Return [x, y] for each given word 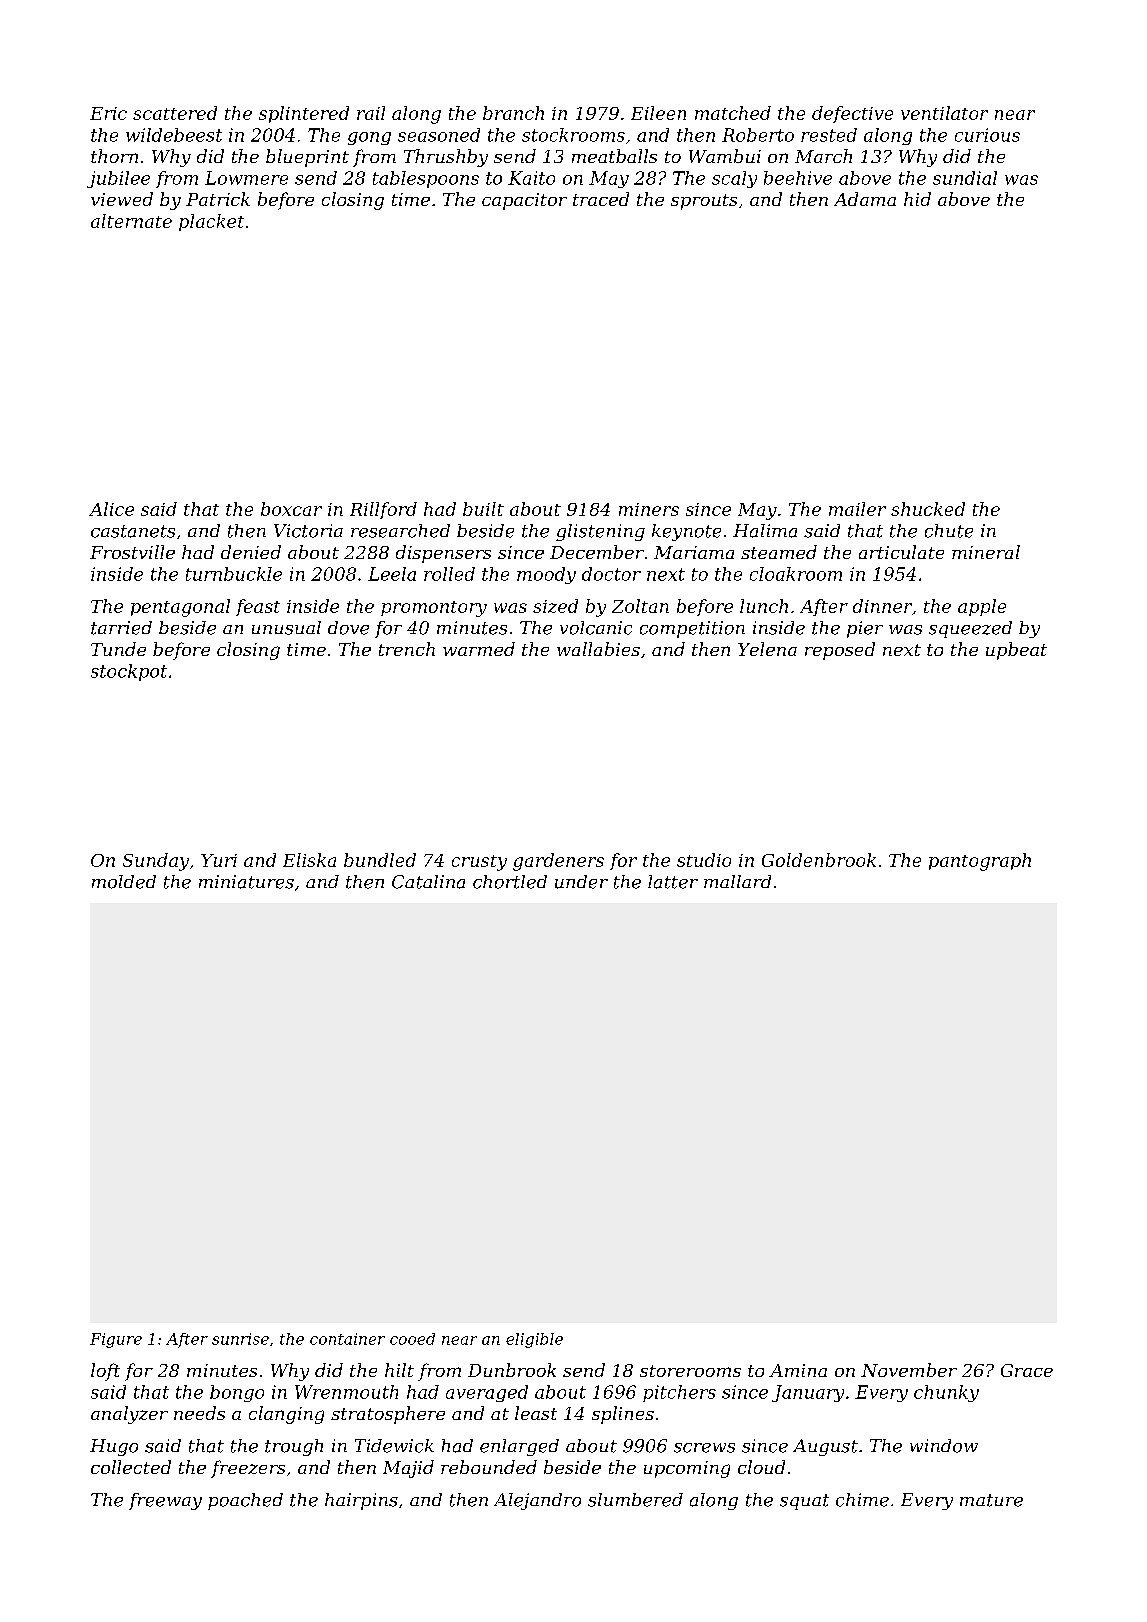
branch [513, 113]
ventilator [944, 113]
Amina [798, 1370]
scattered [175, 113]
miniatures [246, 882]
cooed [412, 1339]
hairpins [361, 1501]
